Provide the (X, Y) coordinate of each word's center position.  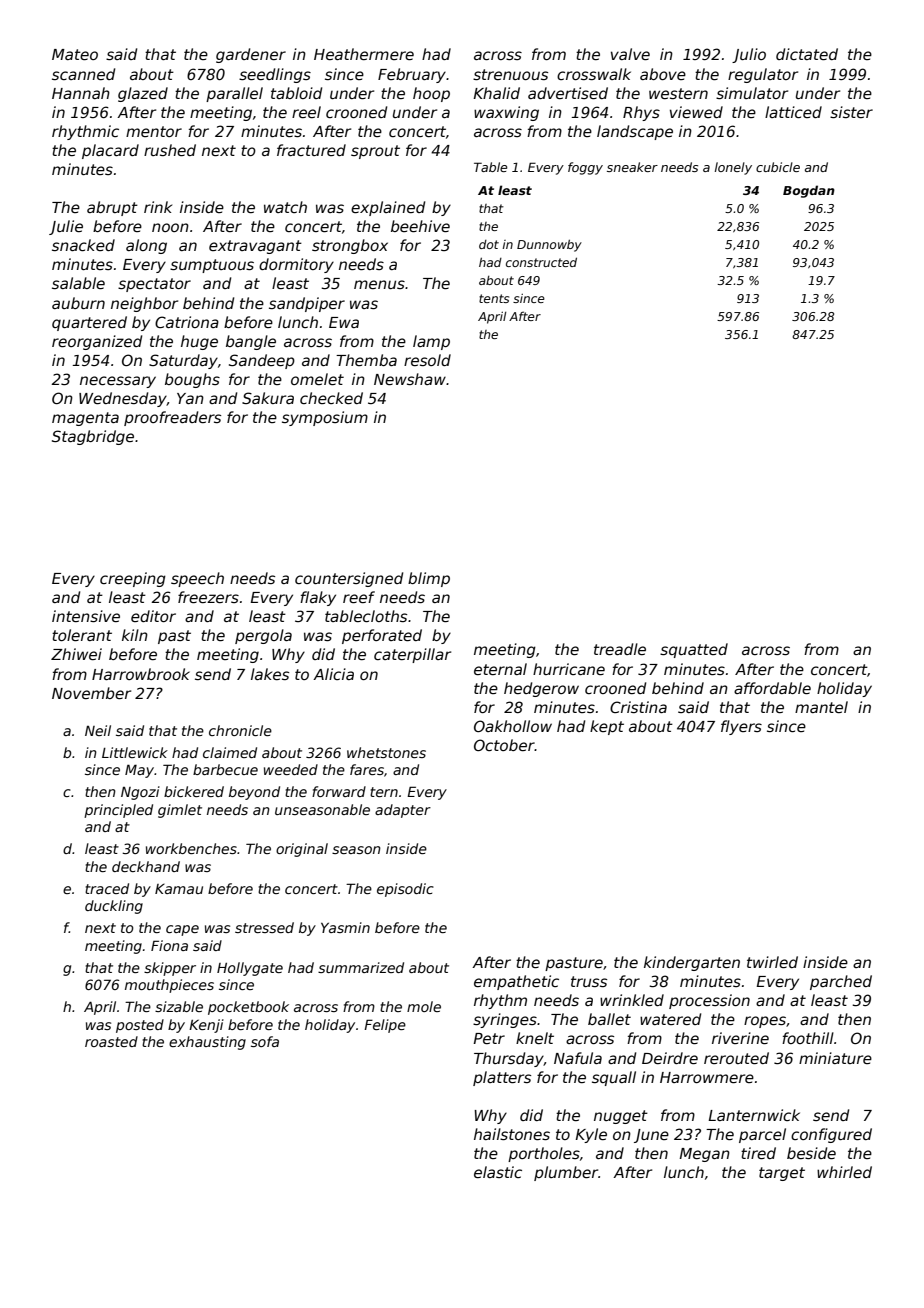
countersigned (349, 579)
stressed (264, 927)
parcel (762, 1135)
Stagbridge (93, 437)
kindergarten (692, 963)
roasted (111, 1041)
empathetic (516, 982)
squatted (694, 650)
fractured (311, 150)
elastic (498, 1172)
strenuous (510, 74)
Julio (749, 55)
